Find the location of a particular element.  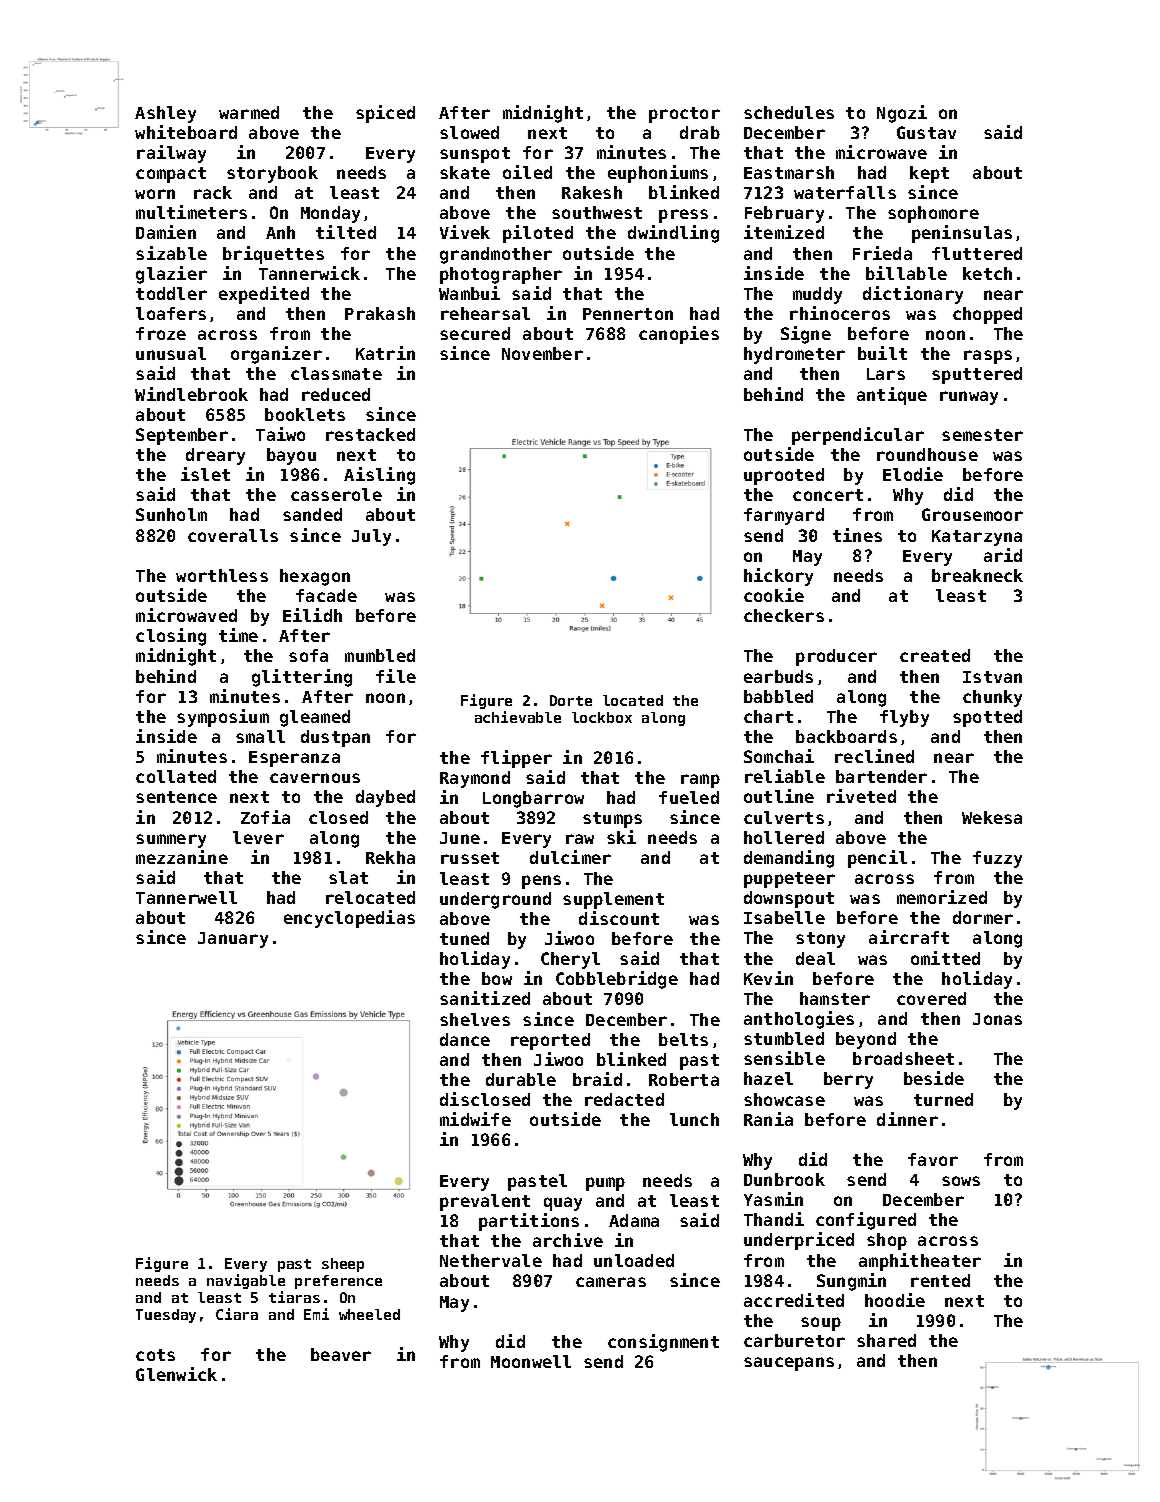

tilted is located at coordinates (346, 232).
